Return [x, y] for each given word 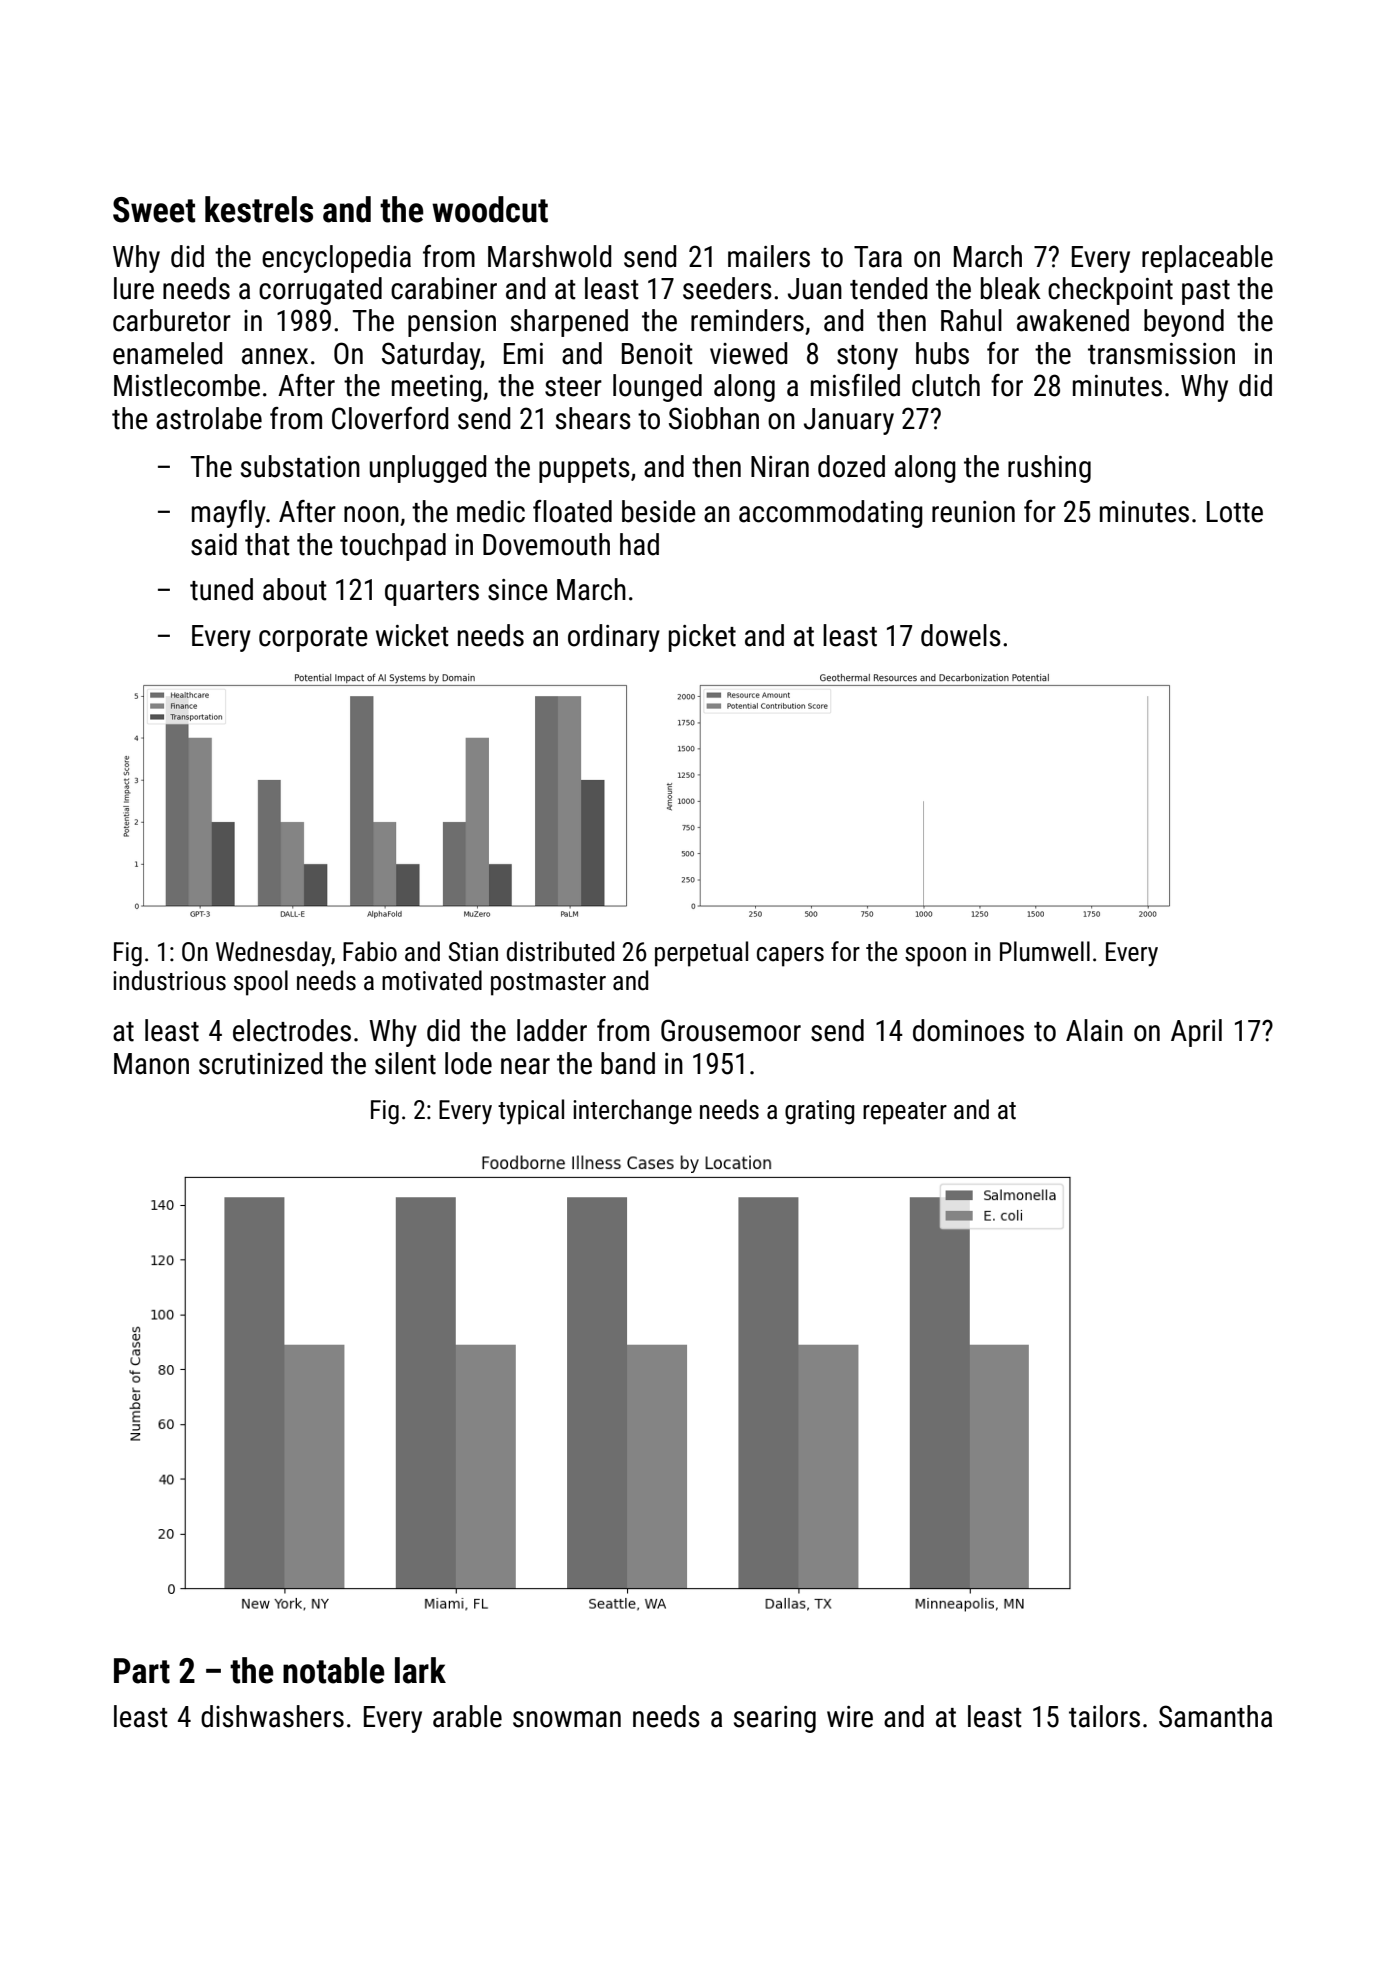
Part [142, 1671]
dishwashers [272, 1716]
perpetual [701, 954]
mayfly [229, 514]
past [1206, 292]
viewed [748, 353]
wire [850, 1717]
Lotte [1235, 512]
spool [261, 983]
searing [775, 1719]
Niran [780, 467]
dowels [961, 635]
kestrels [259, 209]
